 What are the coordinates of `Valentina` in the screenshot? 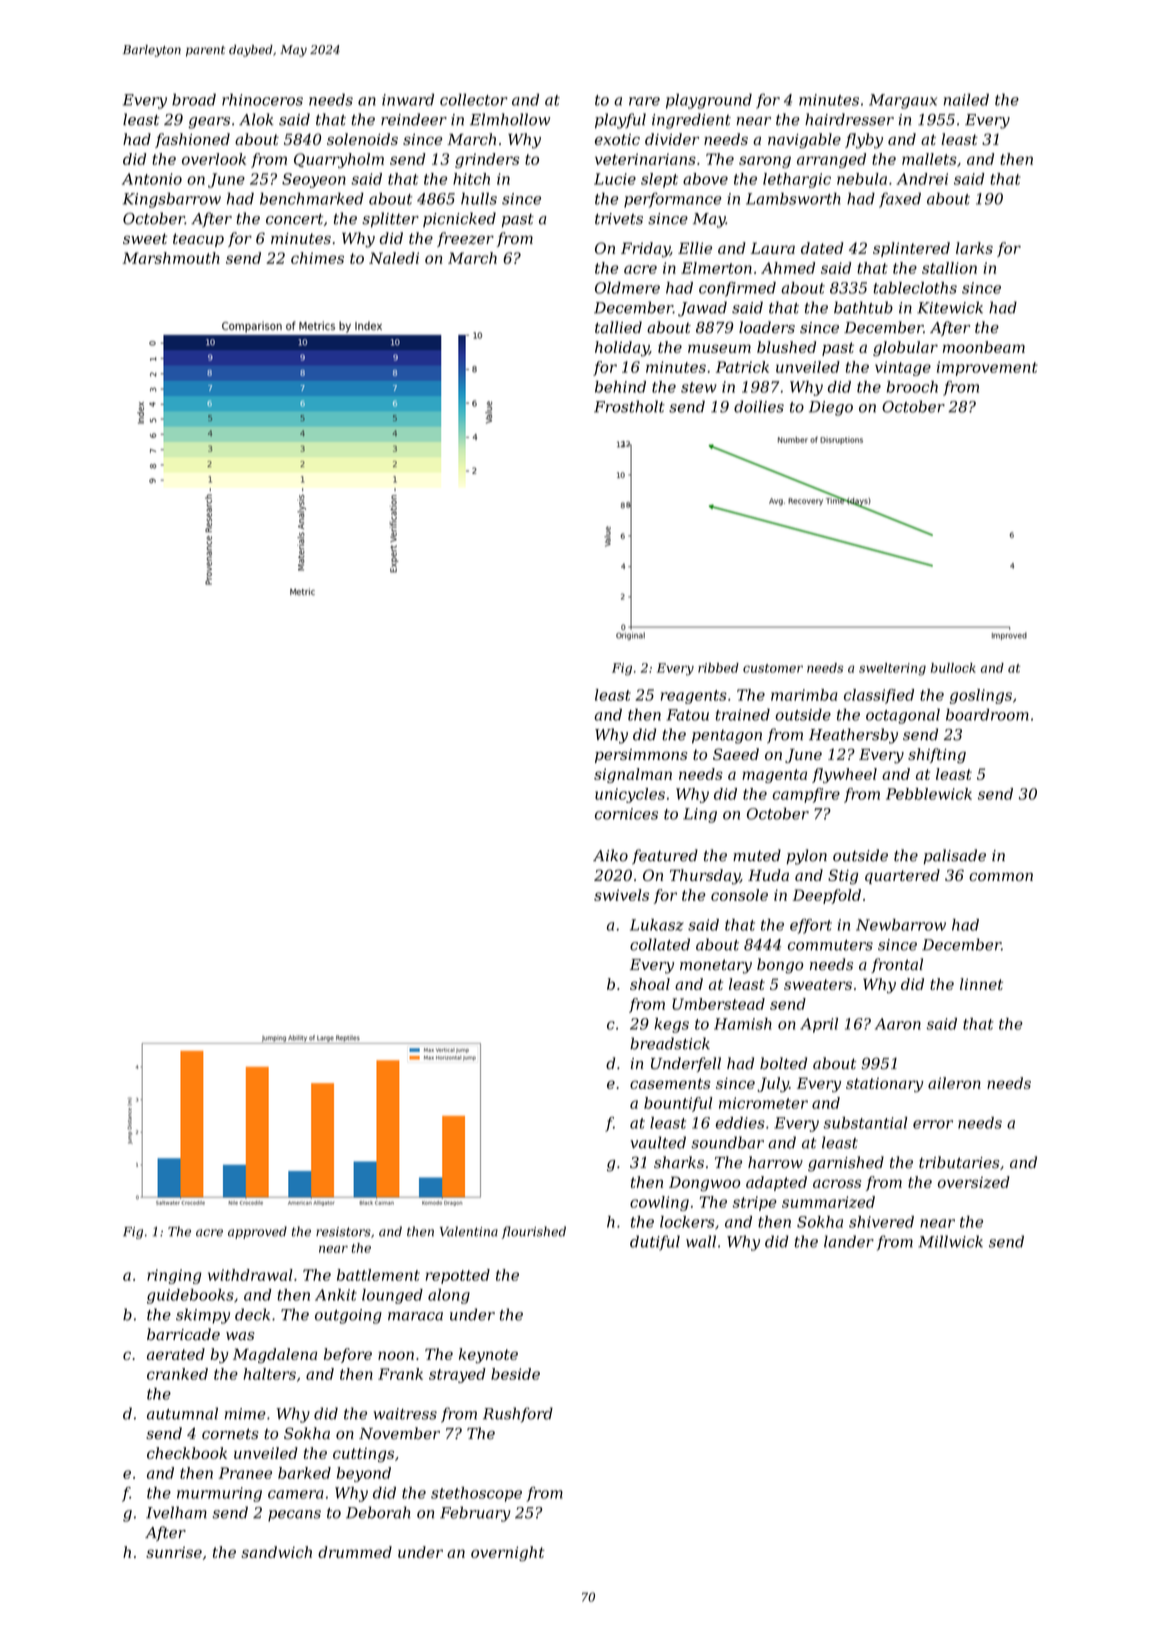 It's located at (469, 1231).
